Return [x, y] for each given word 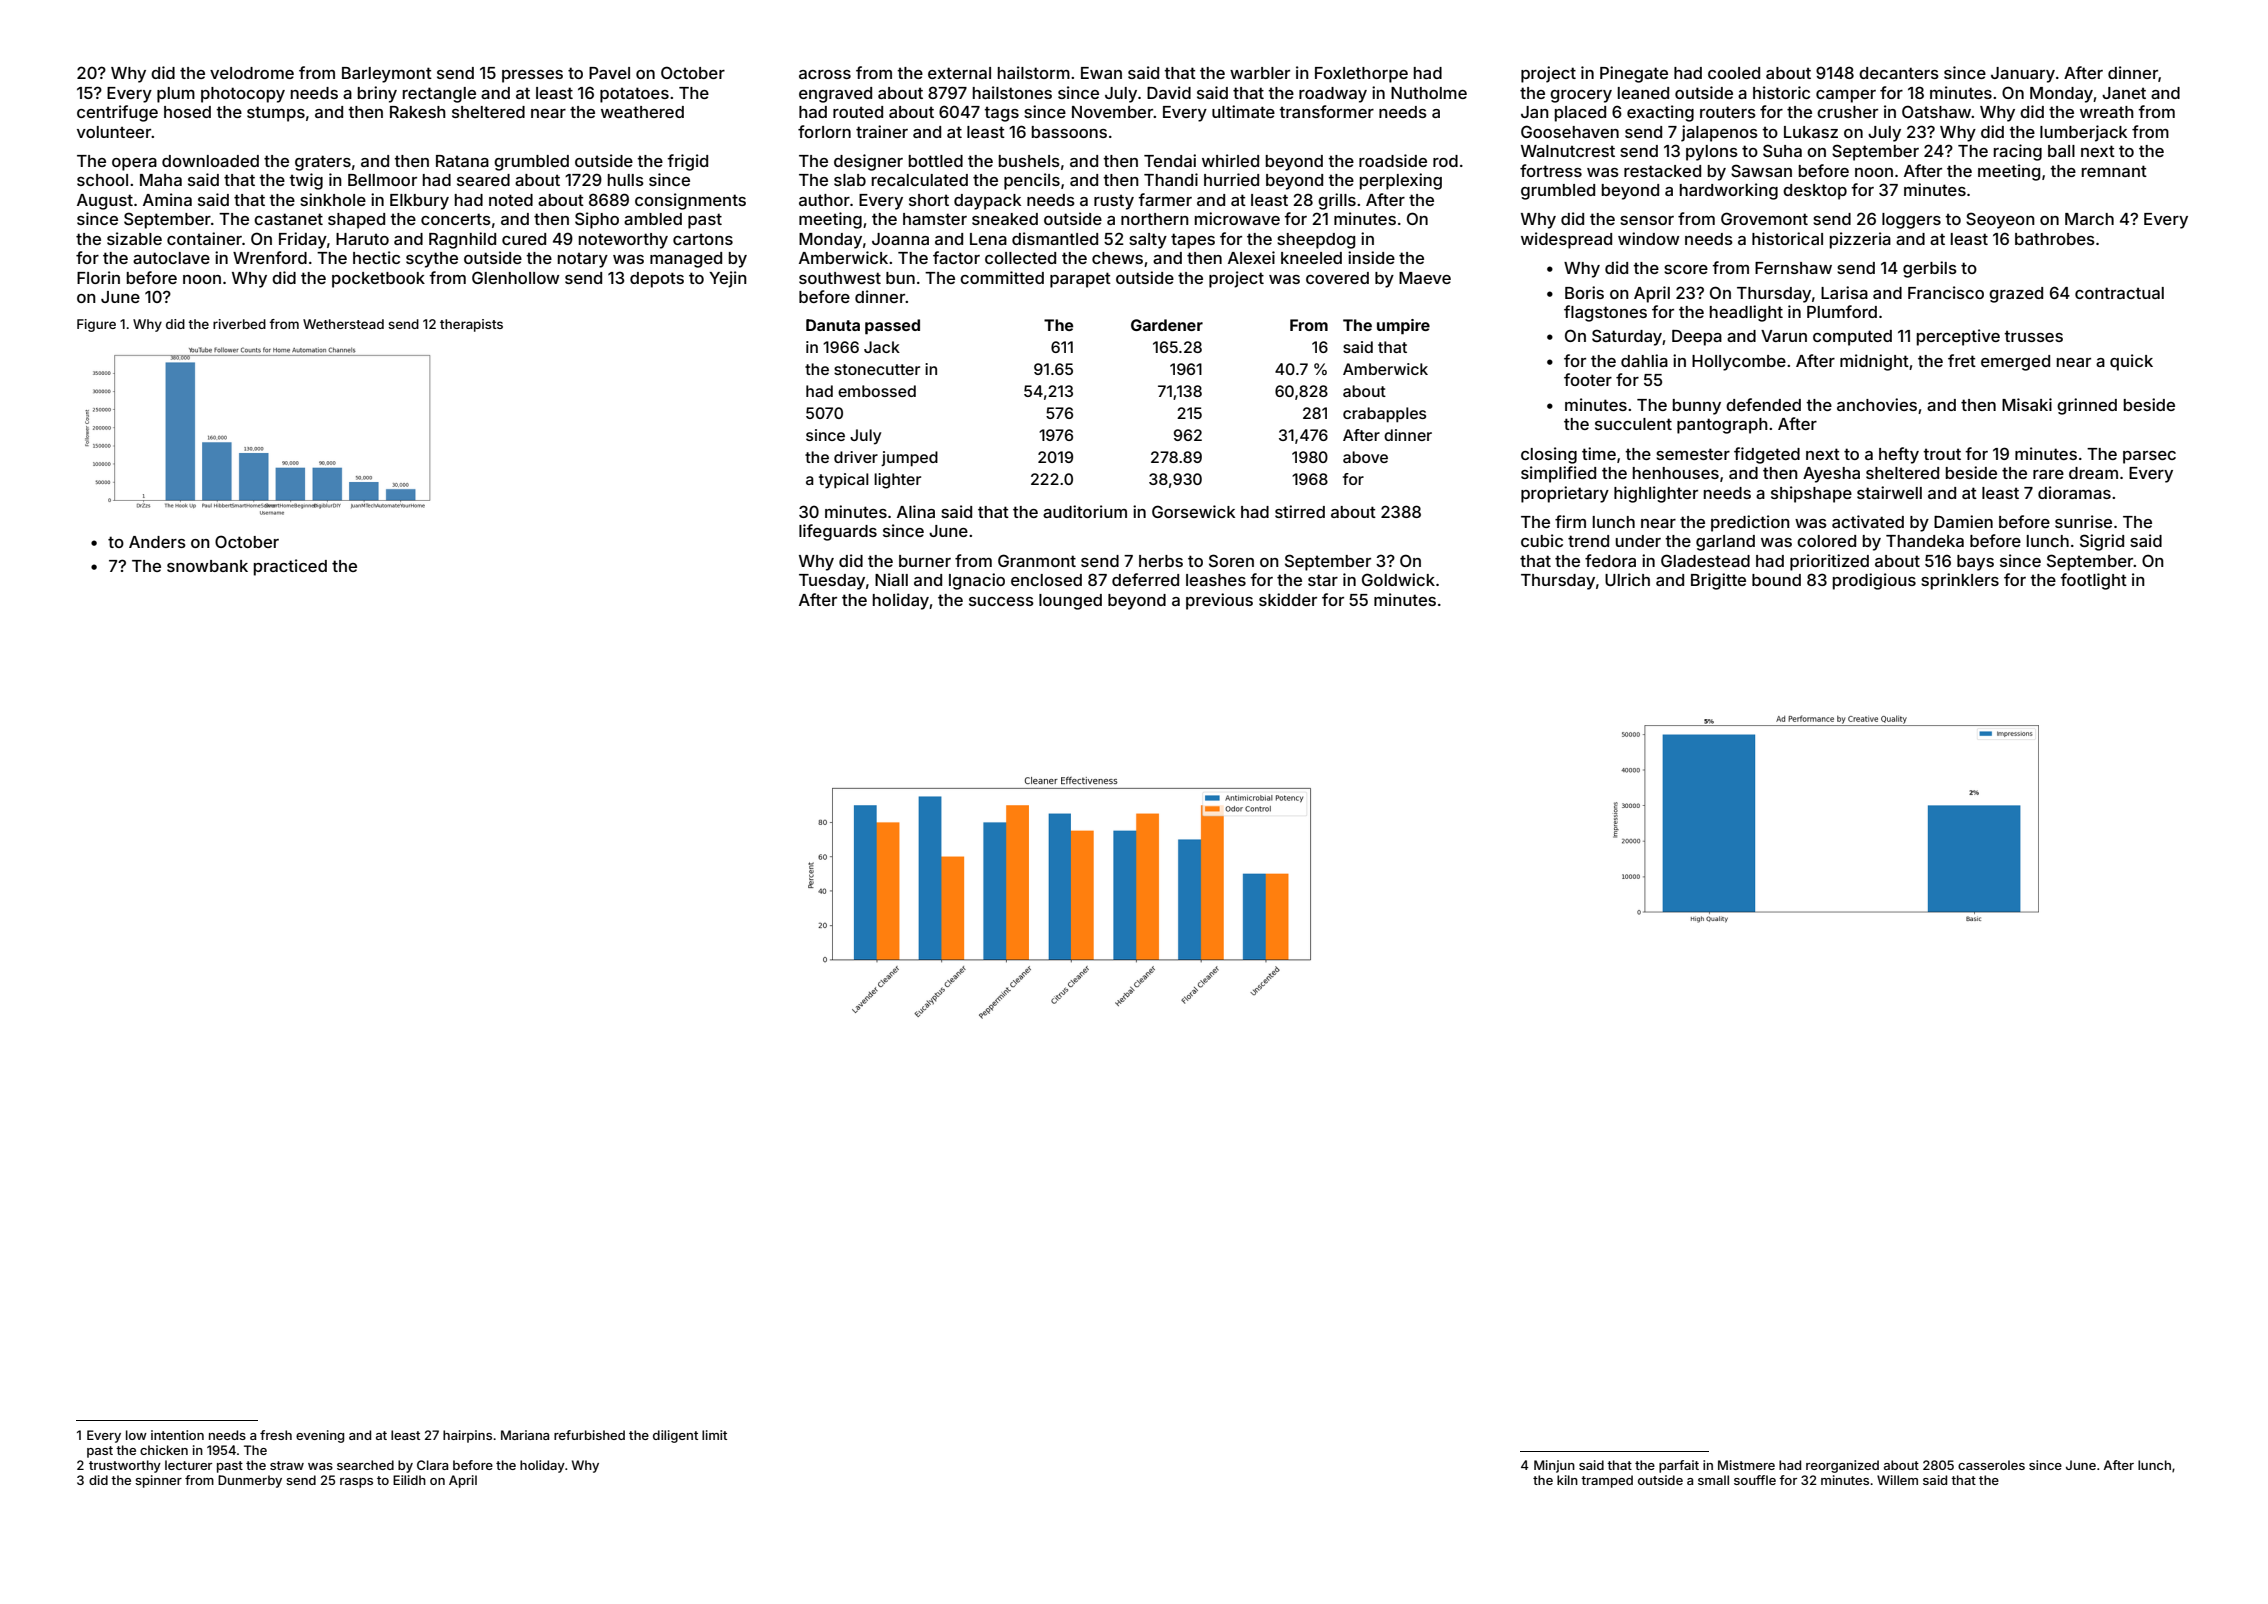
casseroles [1991, 1465]
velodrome [252, 73]
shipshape [1811, 494]
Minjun [1554, 1466]
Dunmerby [250, 1481]
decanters [1899, 73]
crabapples [1384, 415]
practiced [290, 567]
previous [1219, 601]
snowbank [207, 566]
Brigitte [1718, 581]
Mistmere [1746, 1465]
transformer [1326, 111]
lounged [1070, 602]
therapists [471, 325]
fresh [276, 1435]
